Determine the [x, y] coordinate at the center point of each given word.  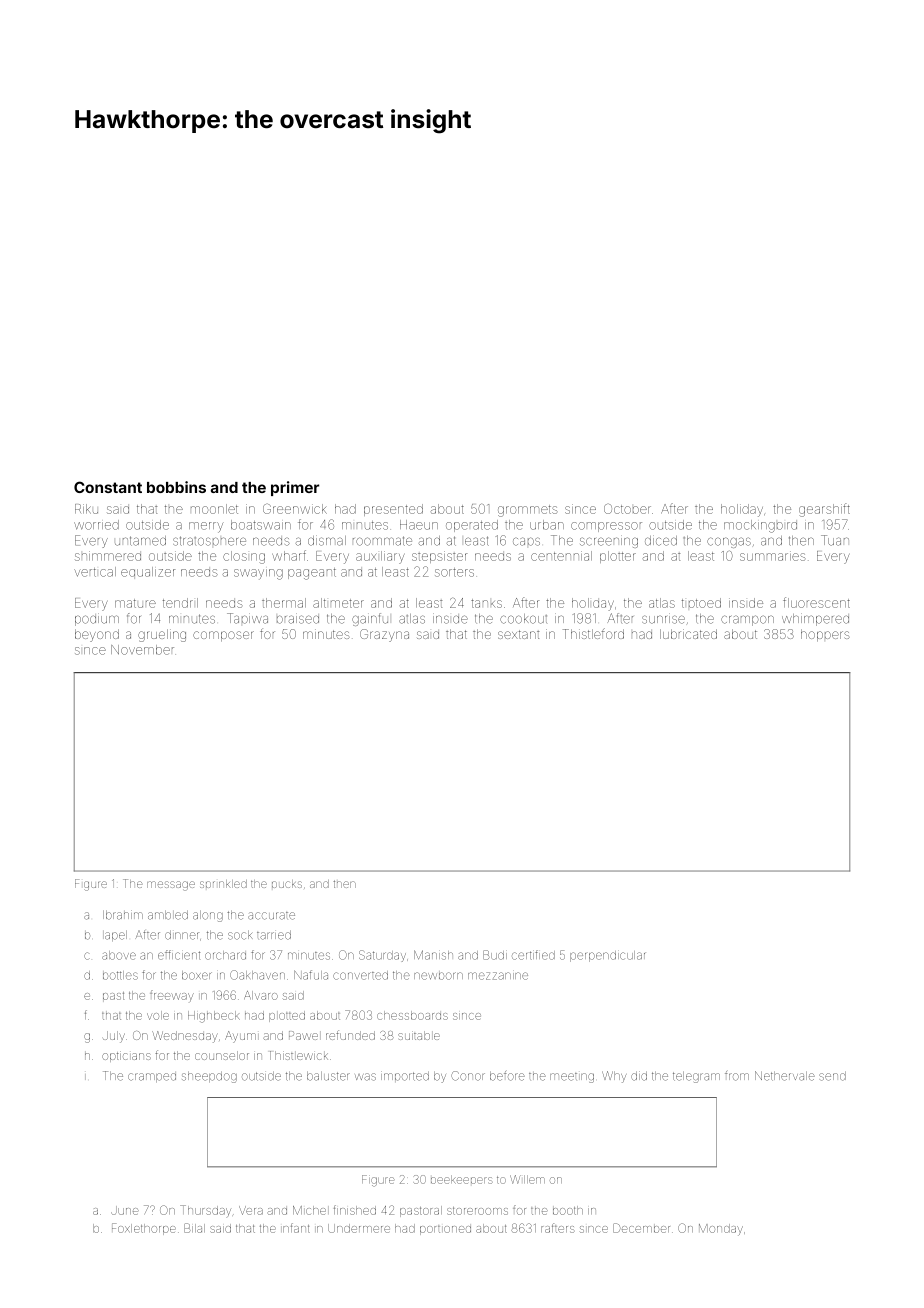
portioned [445, 1230]
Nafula [311, 975]
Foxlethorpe [144, 1229]
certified [533, 955]
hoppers [825, 635]
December [641, 1228]
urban [547, 525]
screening [609, 541]
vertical [95, 572]
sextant [518, 634]
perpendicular [607, 956]
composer [223, 636]
